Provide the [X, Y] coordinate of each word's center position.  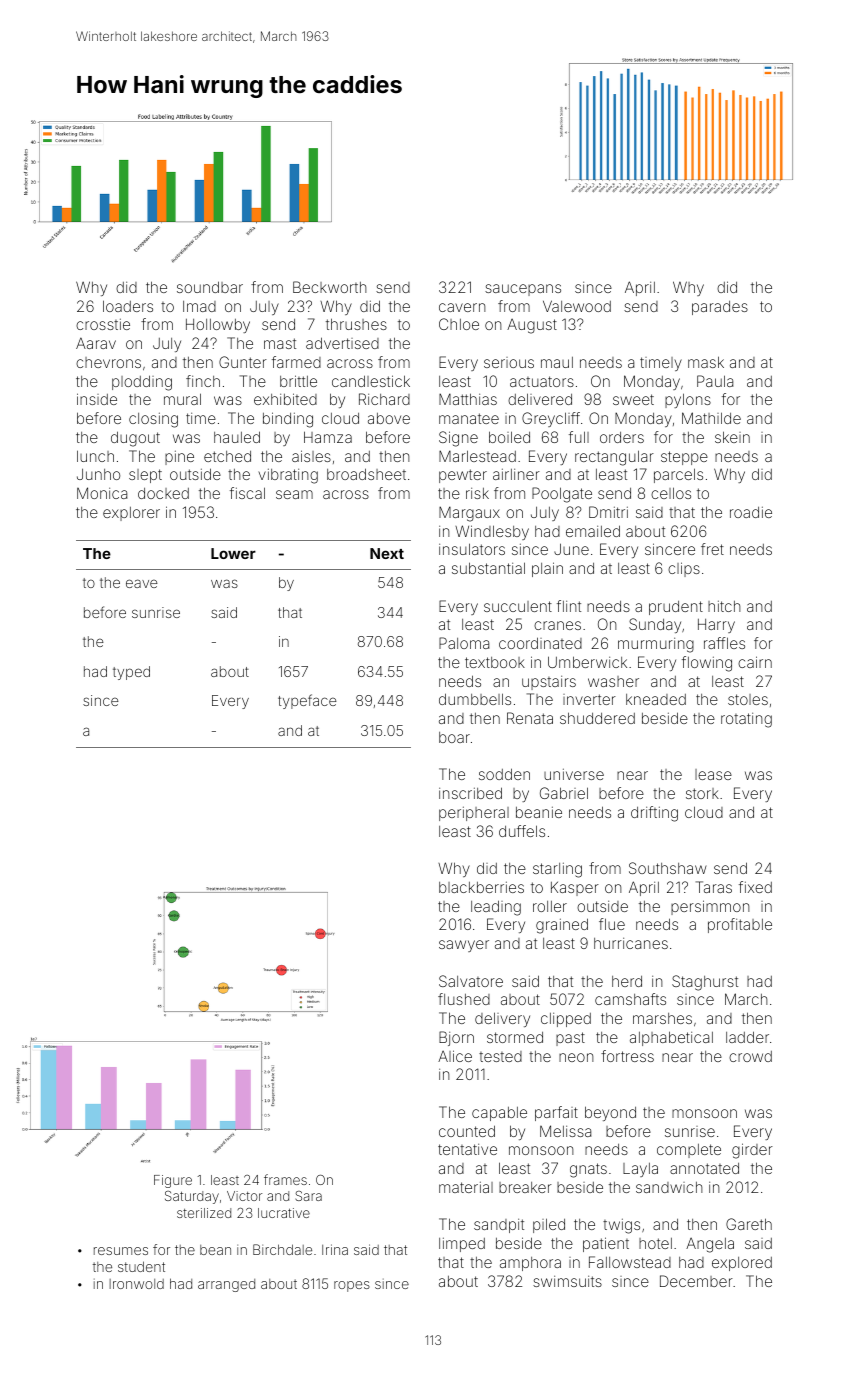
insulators [472, 549]
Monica [102, 493]
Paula [715, 381]
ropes [352, 1286]
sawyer [464, 946]
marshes [662, 1018]
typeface [307, 701]
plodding [142, 383]
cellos [671, 493]
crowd [750, 1056]
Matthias [468, 399]
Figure [173, 1181]
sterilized [204, 1213]
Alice [455, 1056]
